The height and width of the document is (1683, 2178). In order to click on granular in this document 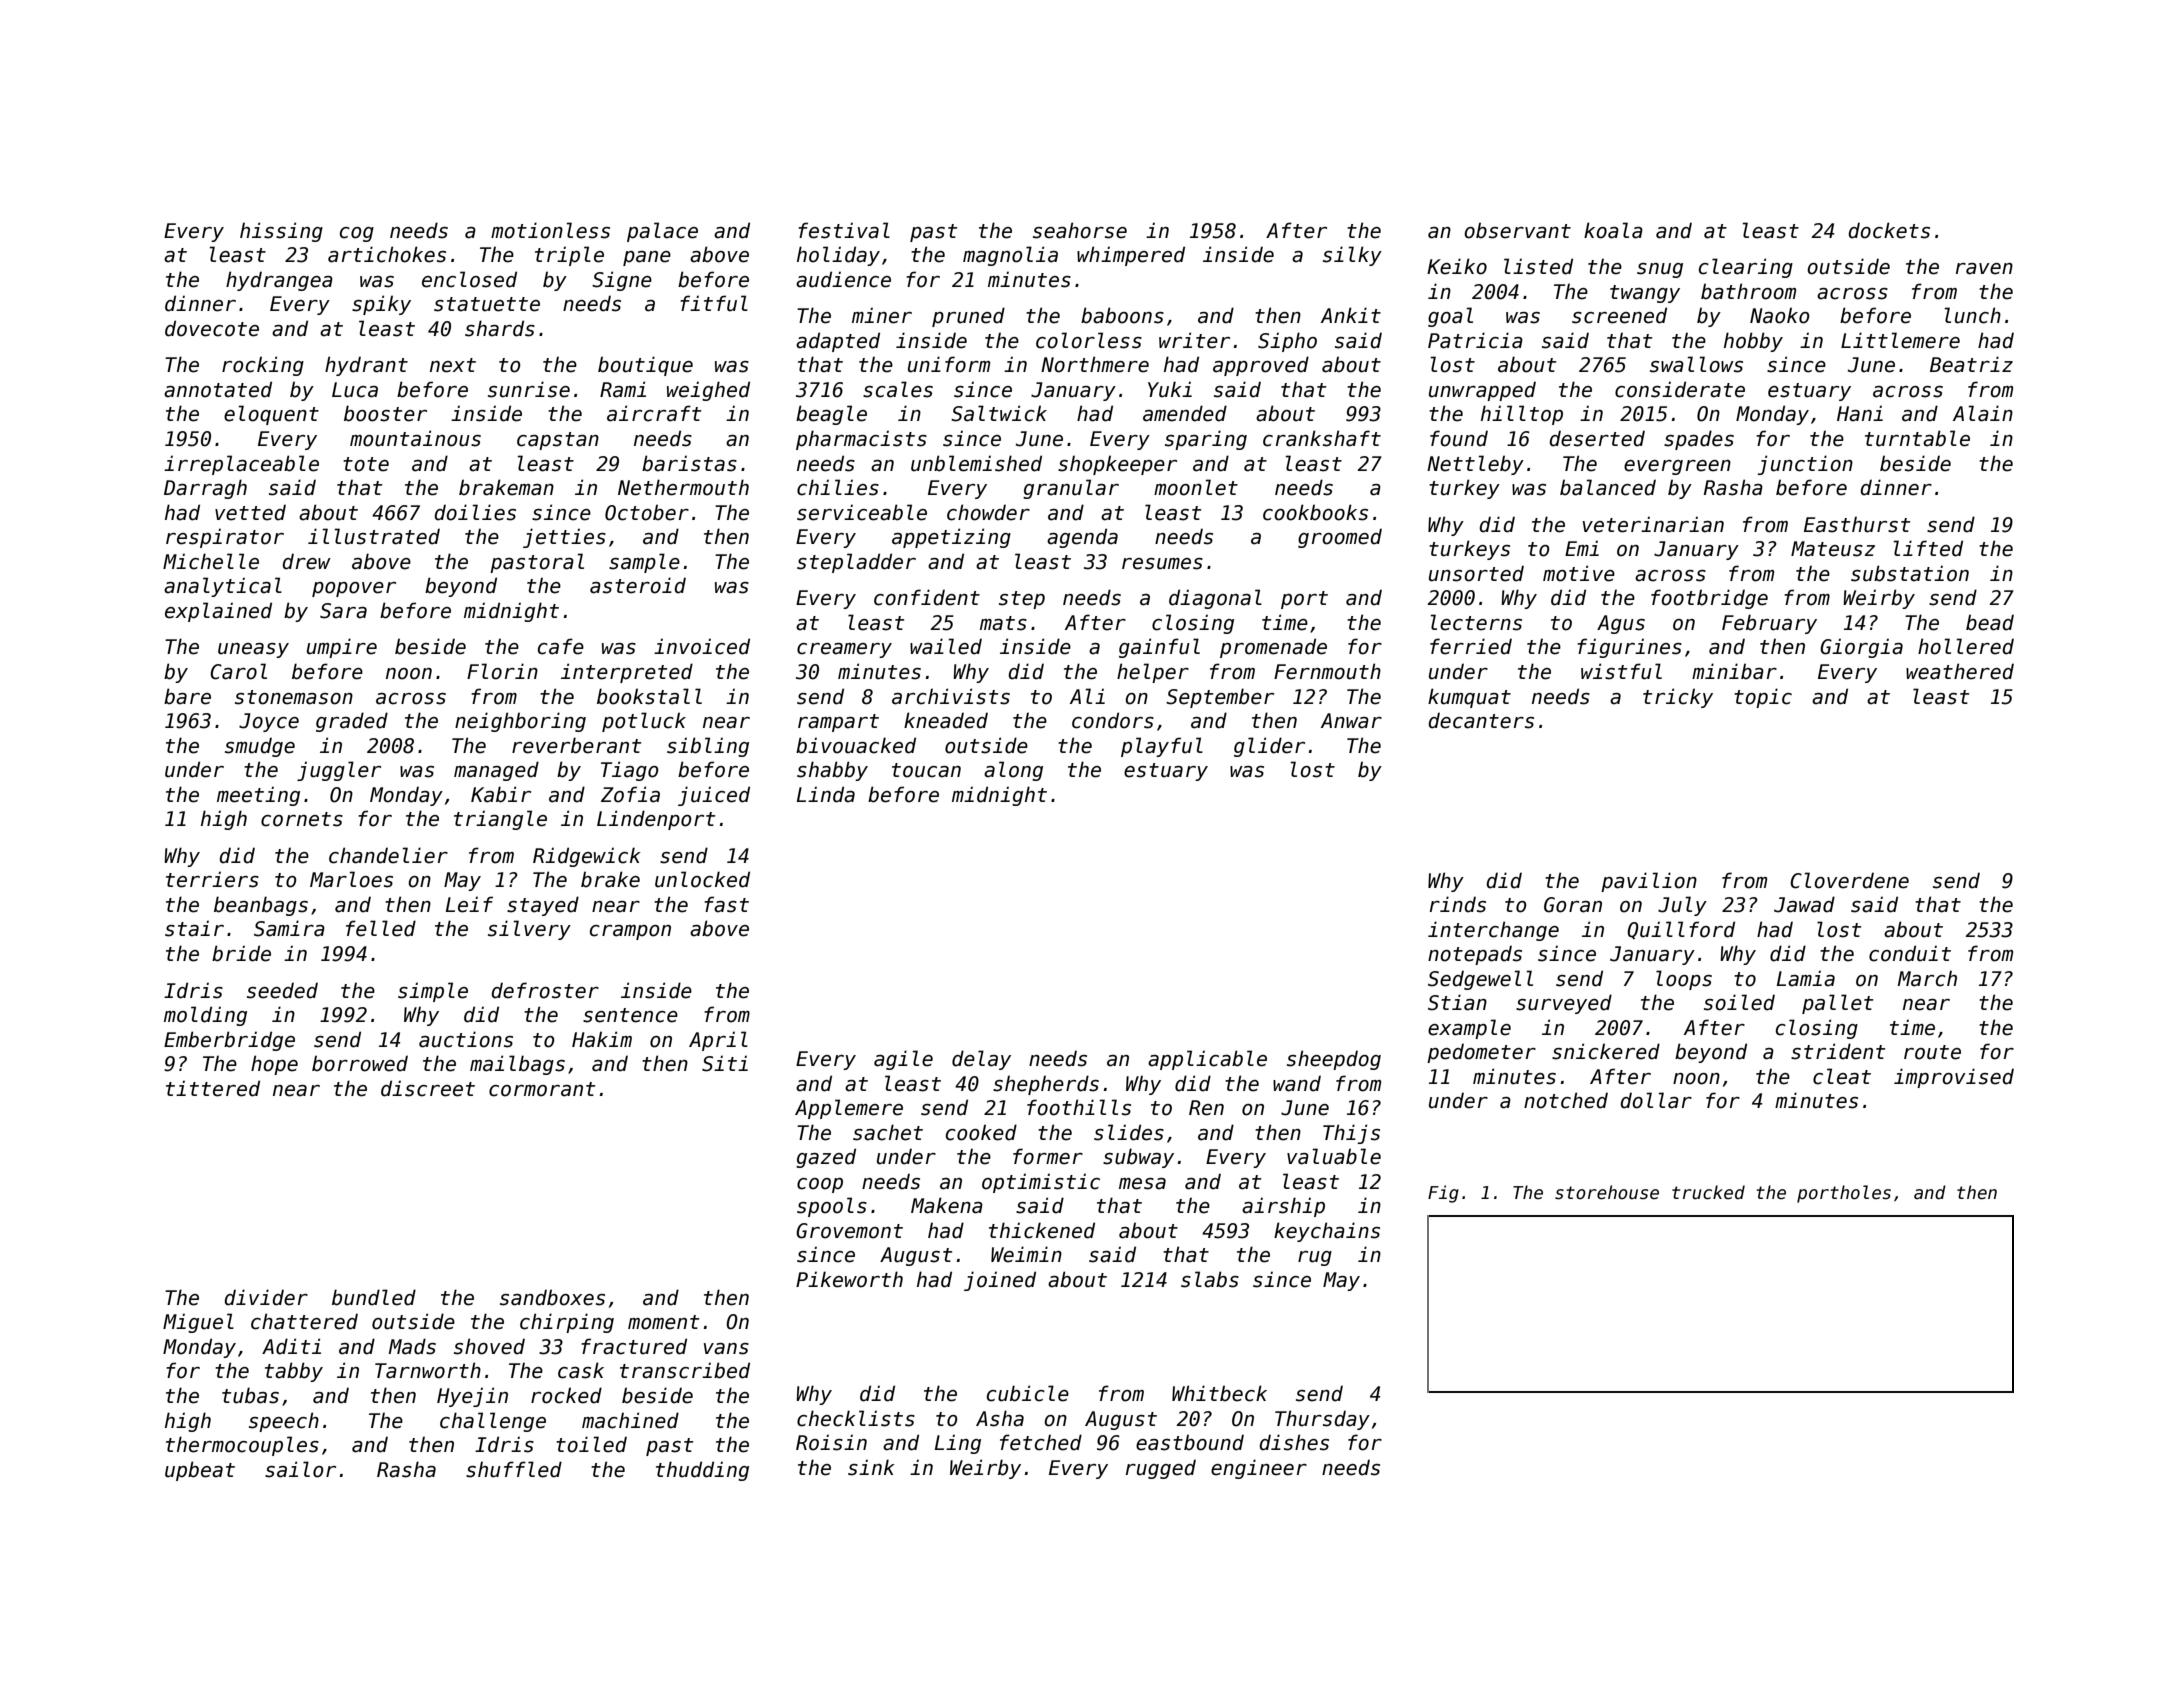, I will do `click(1071, 489)`.
